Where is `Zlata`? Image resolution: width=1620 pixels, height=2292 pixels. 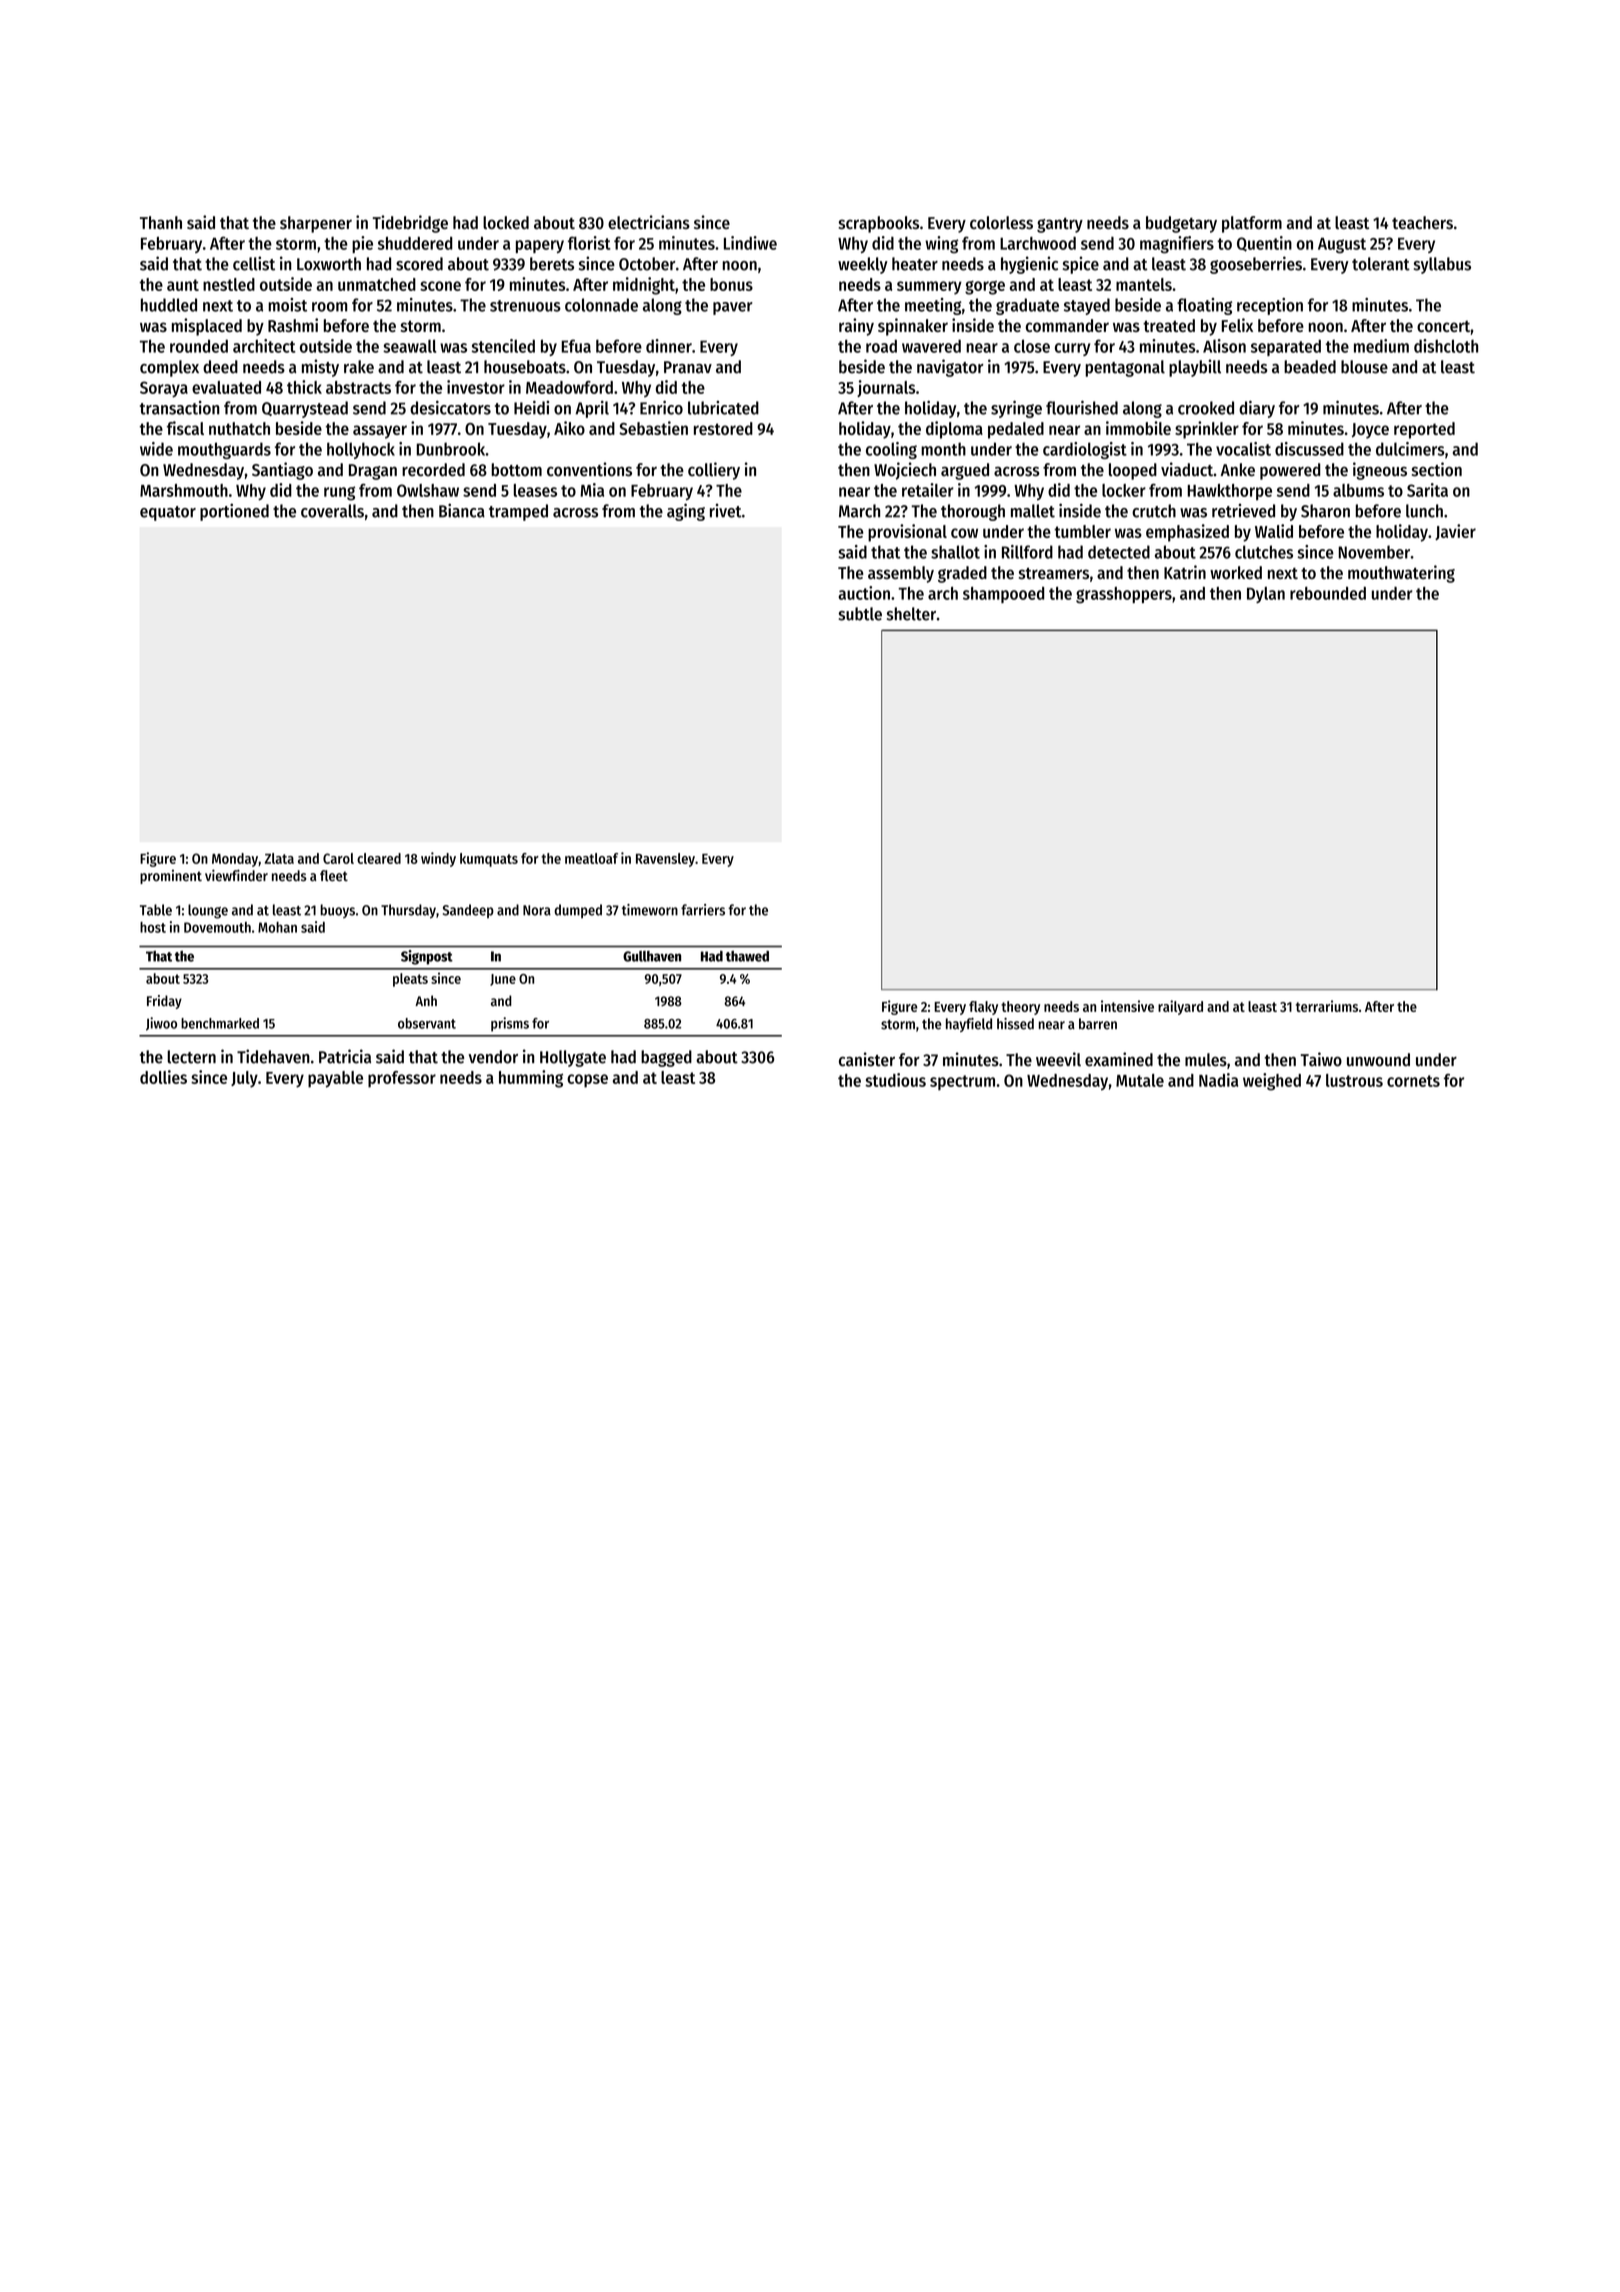
Zlata is located at coordinates (279, 858).
